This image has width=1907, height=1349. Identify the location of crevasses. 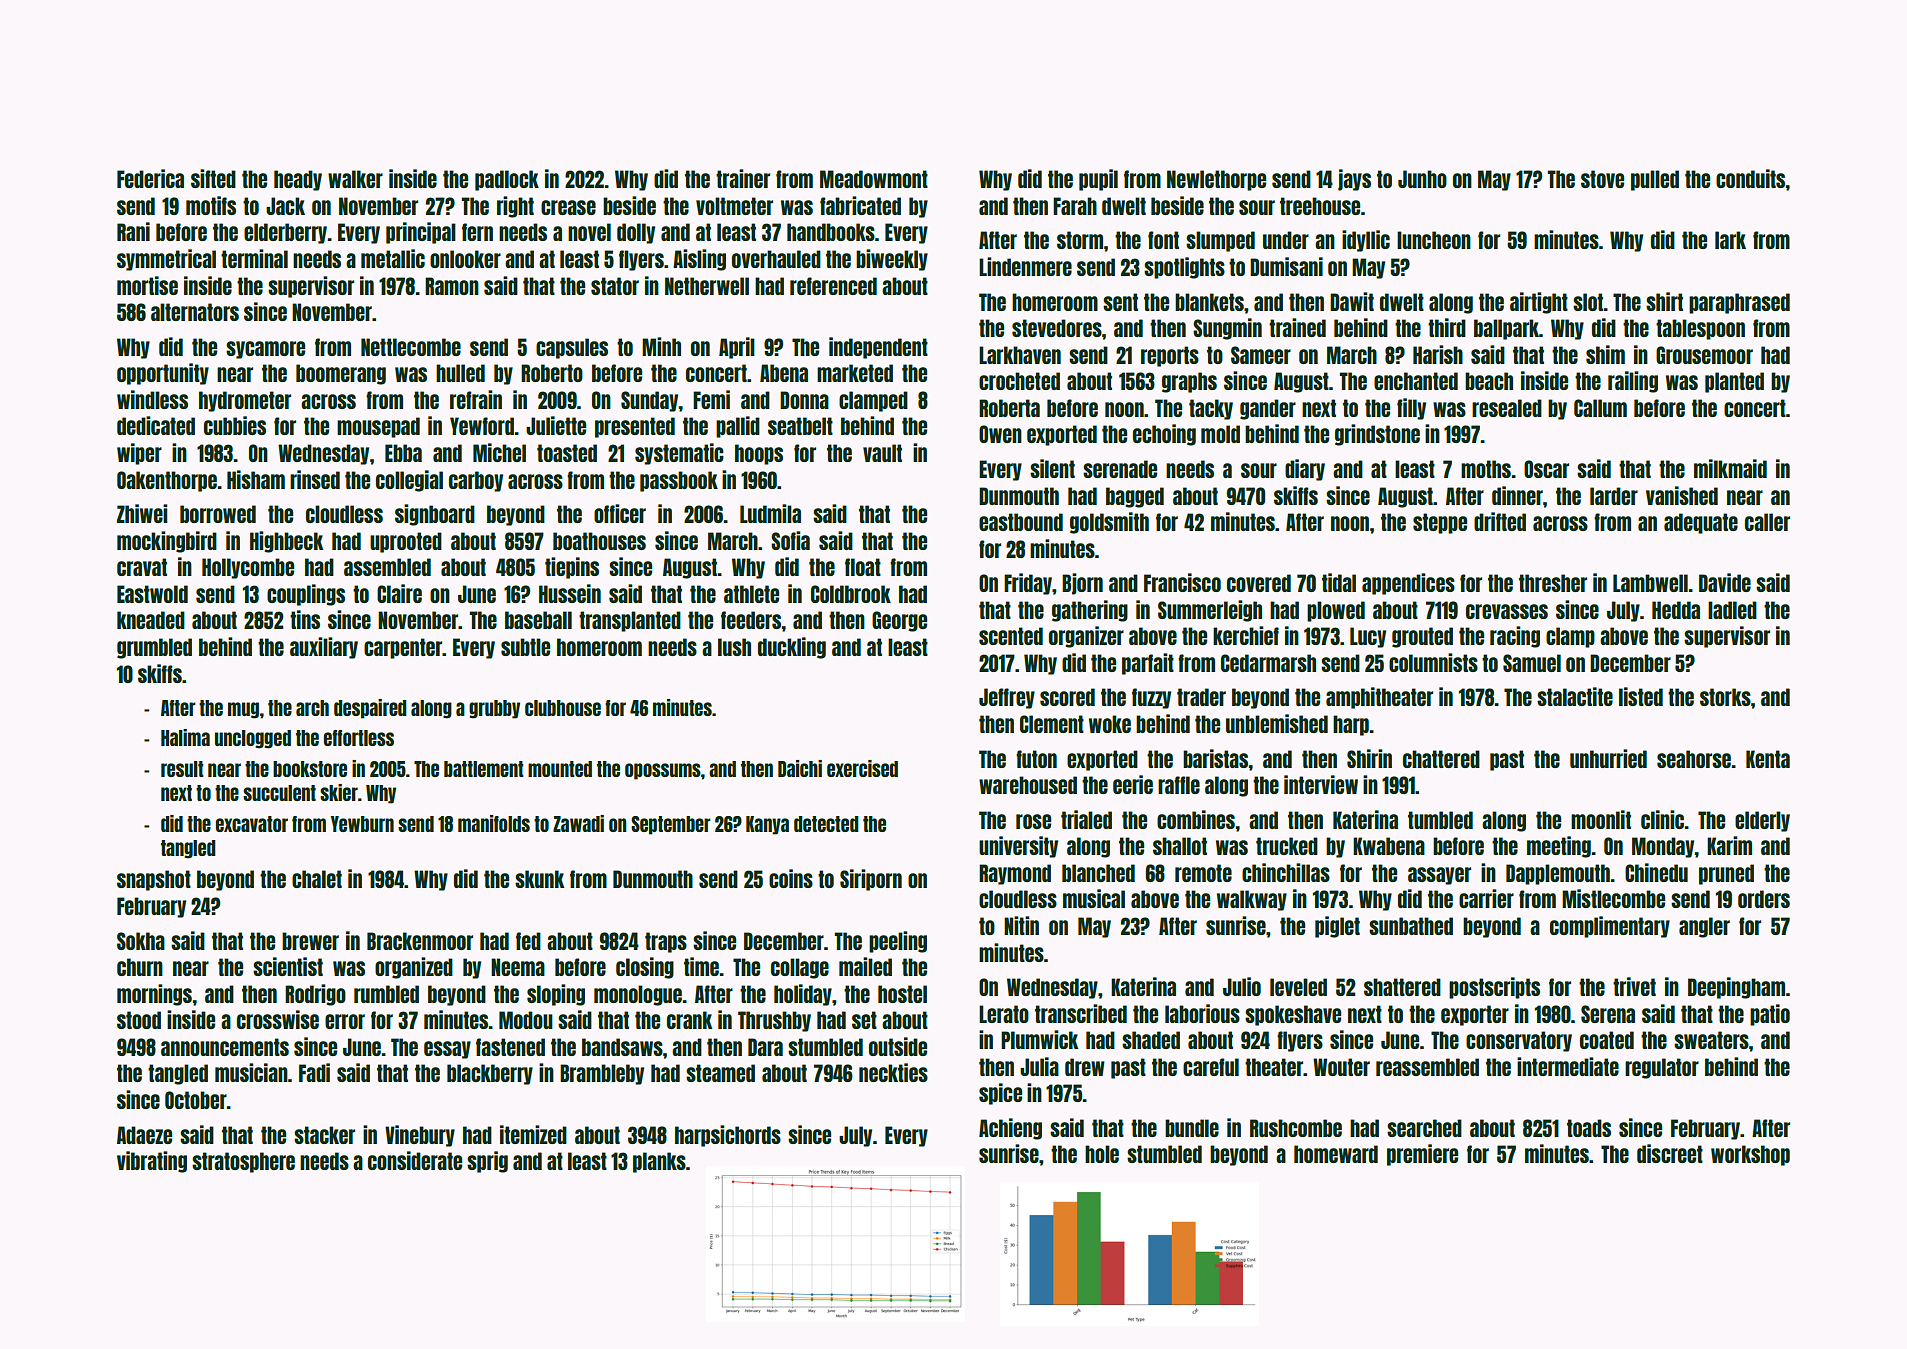
(1507, 611).
